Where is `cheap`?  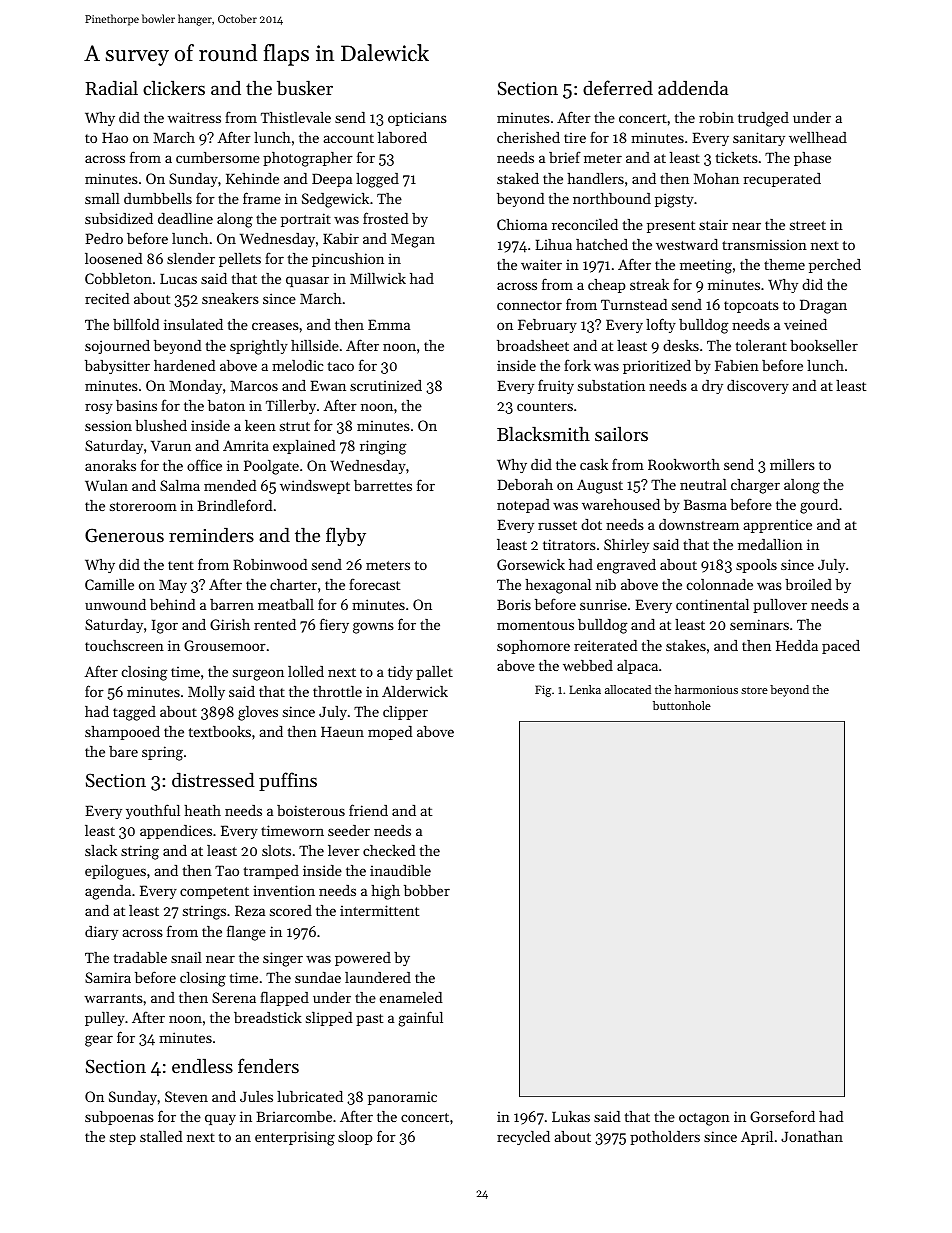
cheap is located at coordinates (607, 286).
